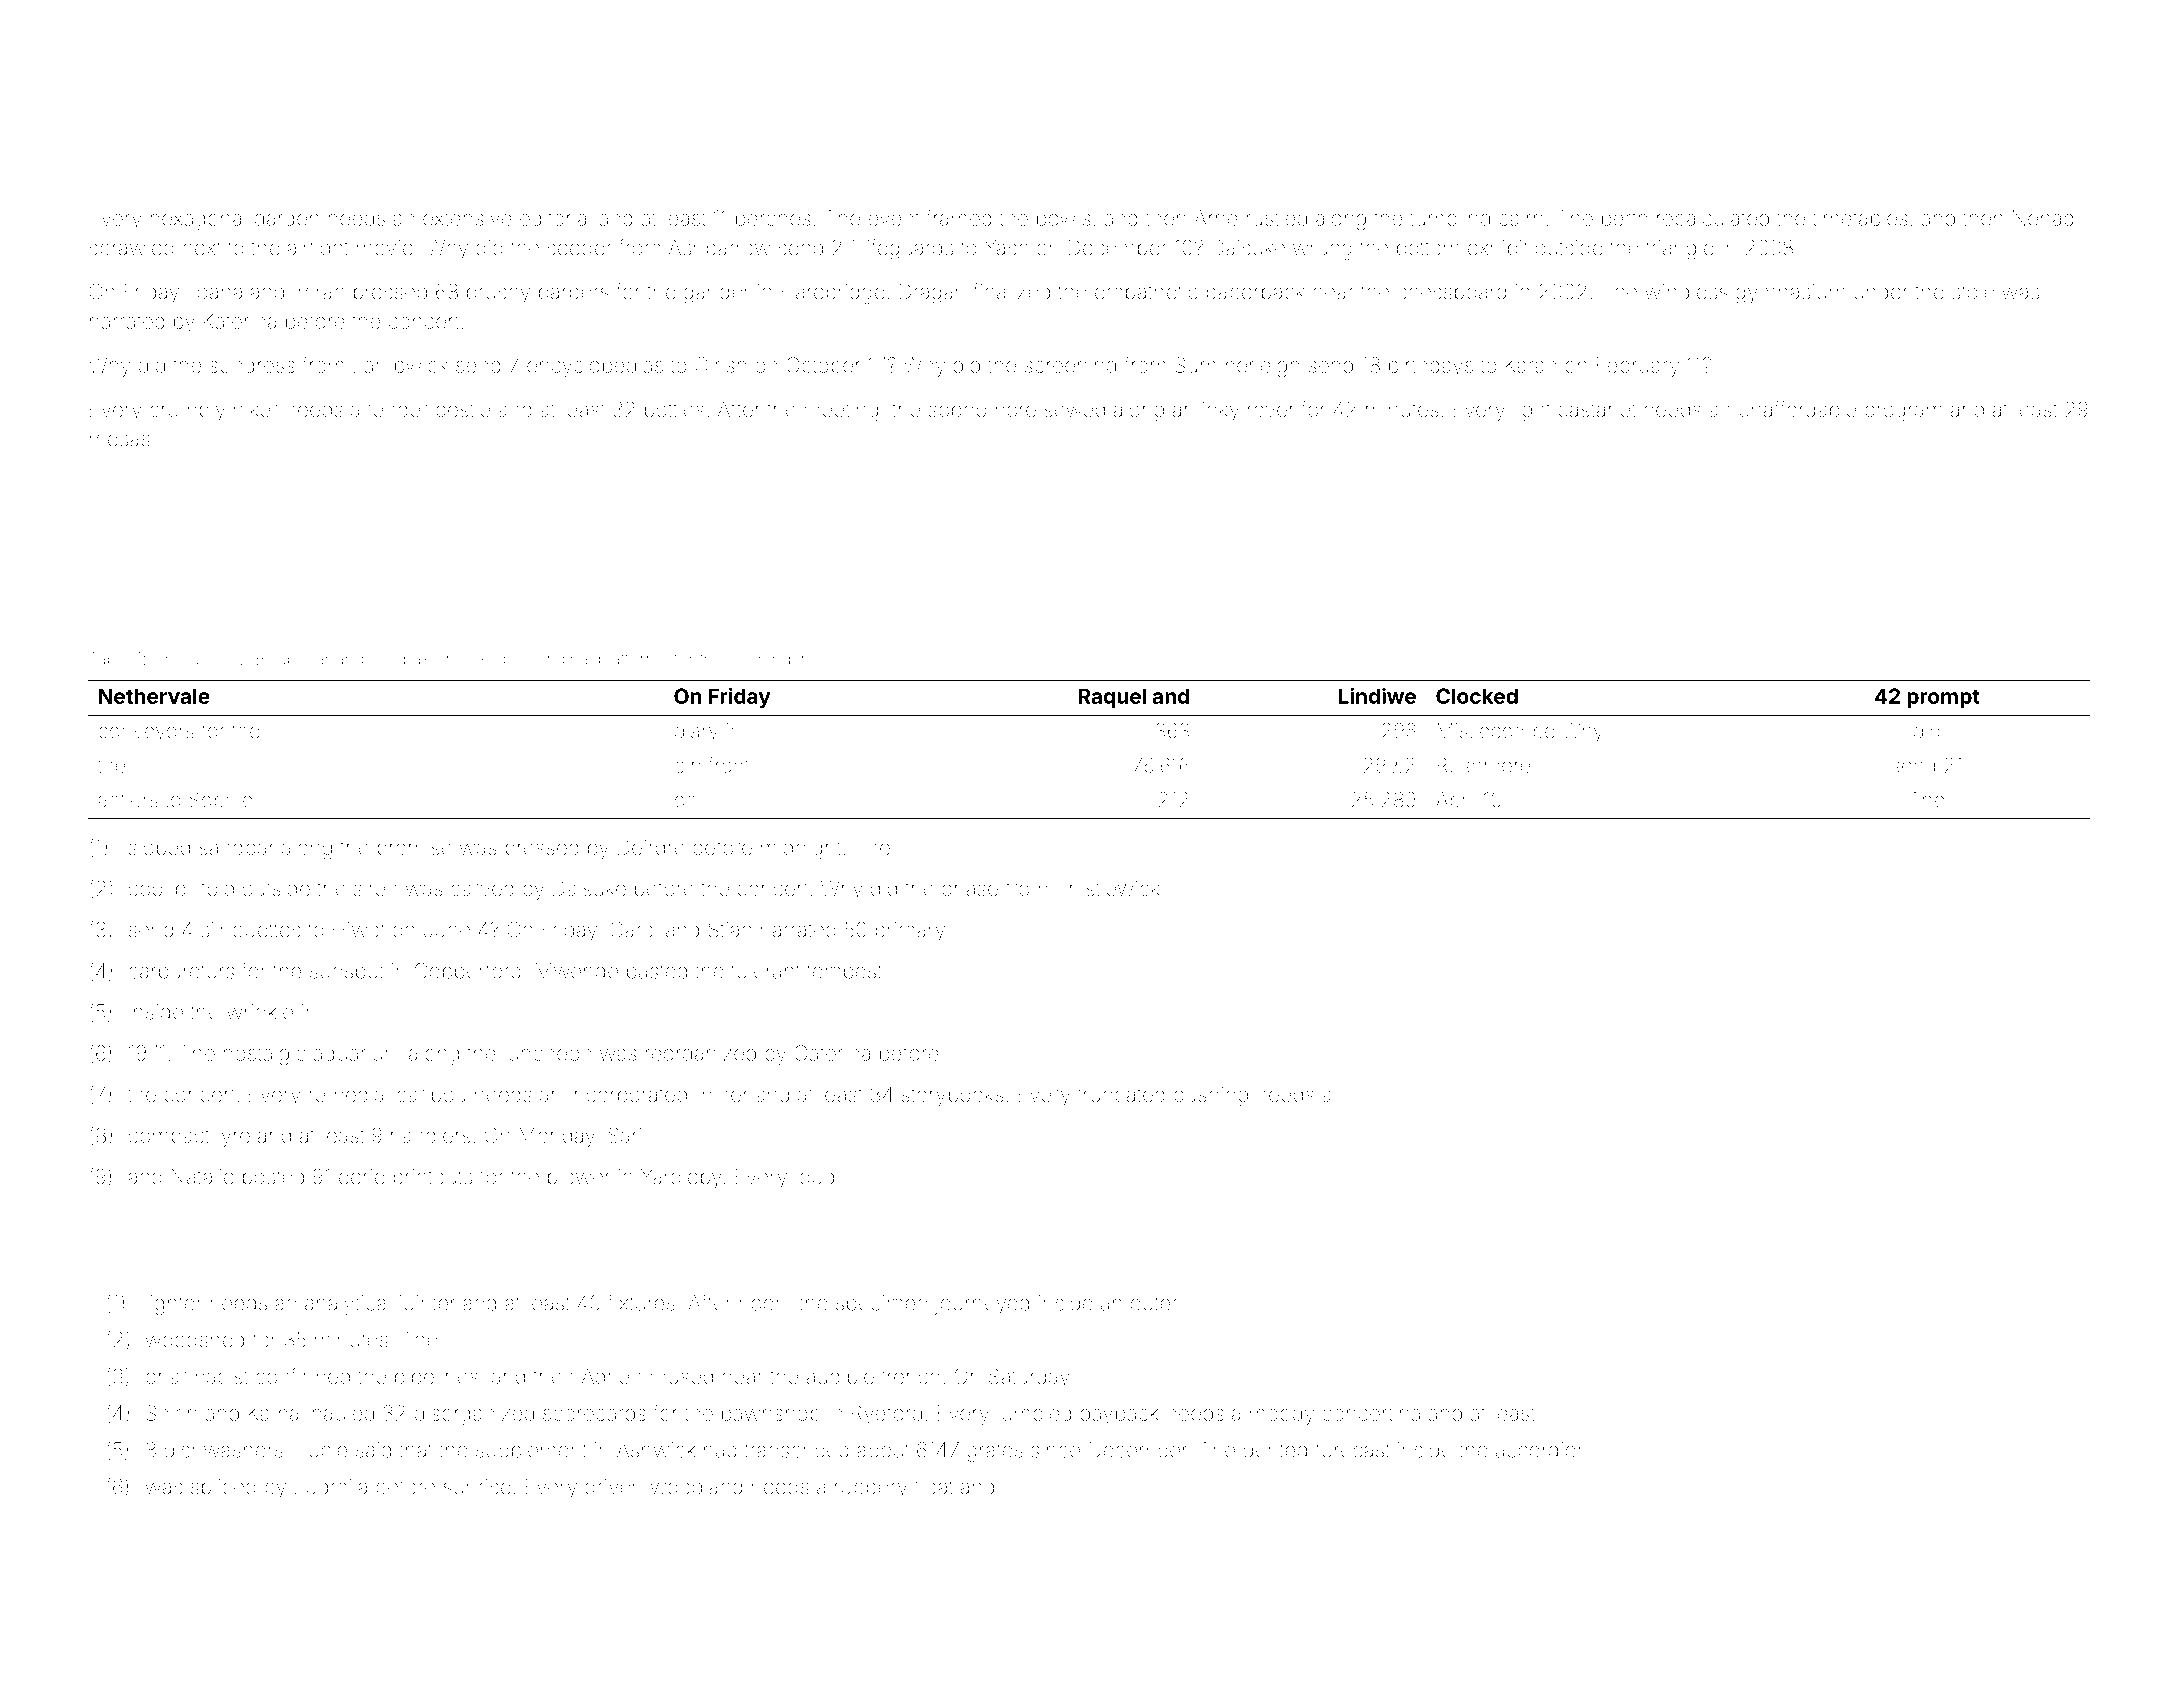  What do you see at coordinates (555, 218) in the screenshot?
I see `editorial` at bounding box center [555, 218].
